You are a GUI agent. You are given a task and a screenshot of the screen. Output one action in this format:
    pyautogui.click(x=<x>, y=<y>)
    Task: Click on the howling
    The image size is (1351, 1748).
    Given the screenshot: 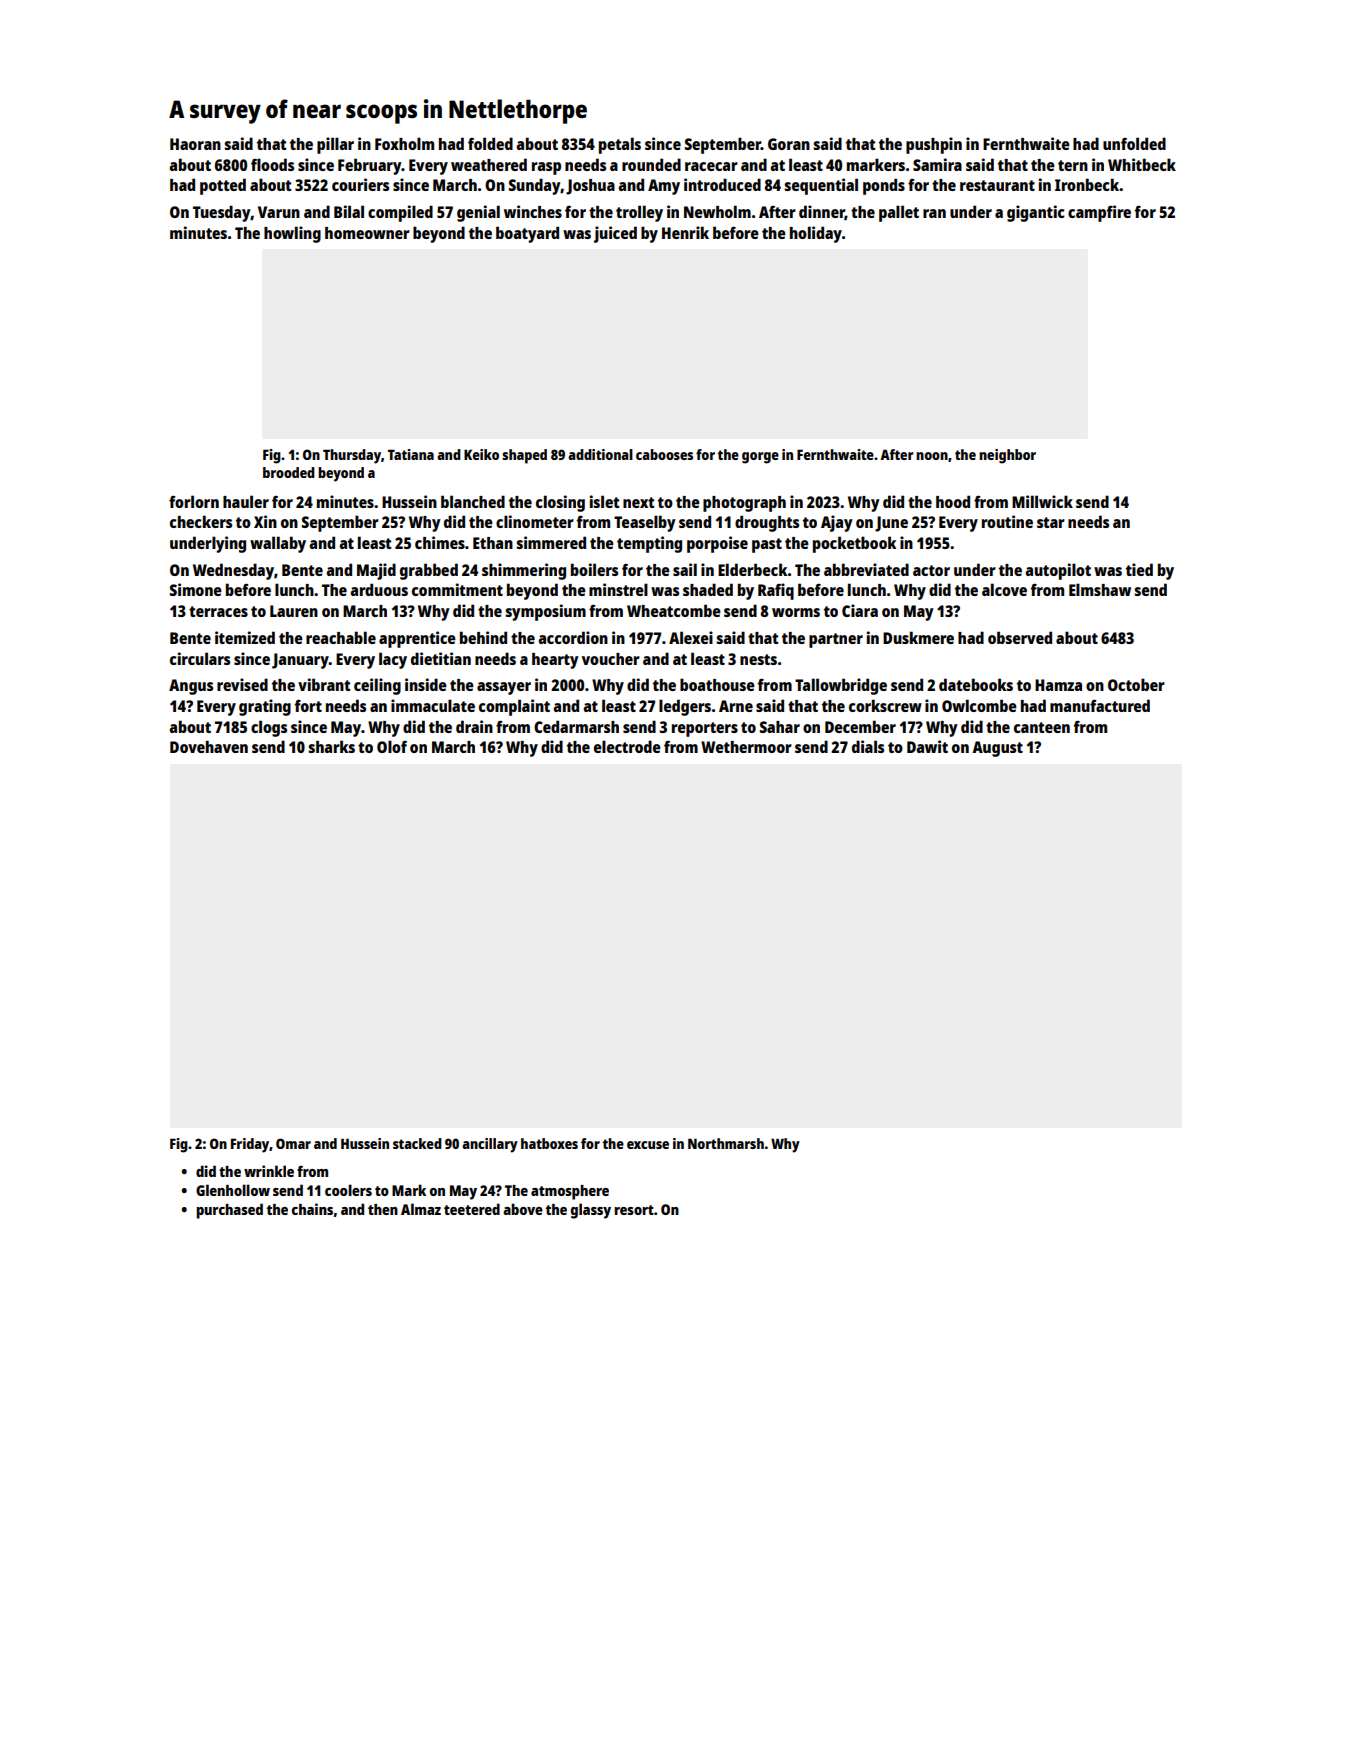 What is the action you would take?
    pyautogui.click(x=292, y=234)
